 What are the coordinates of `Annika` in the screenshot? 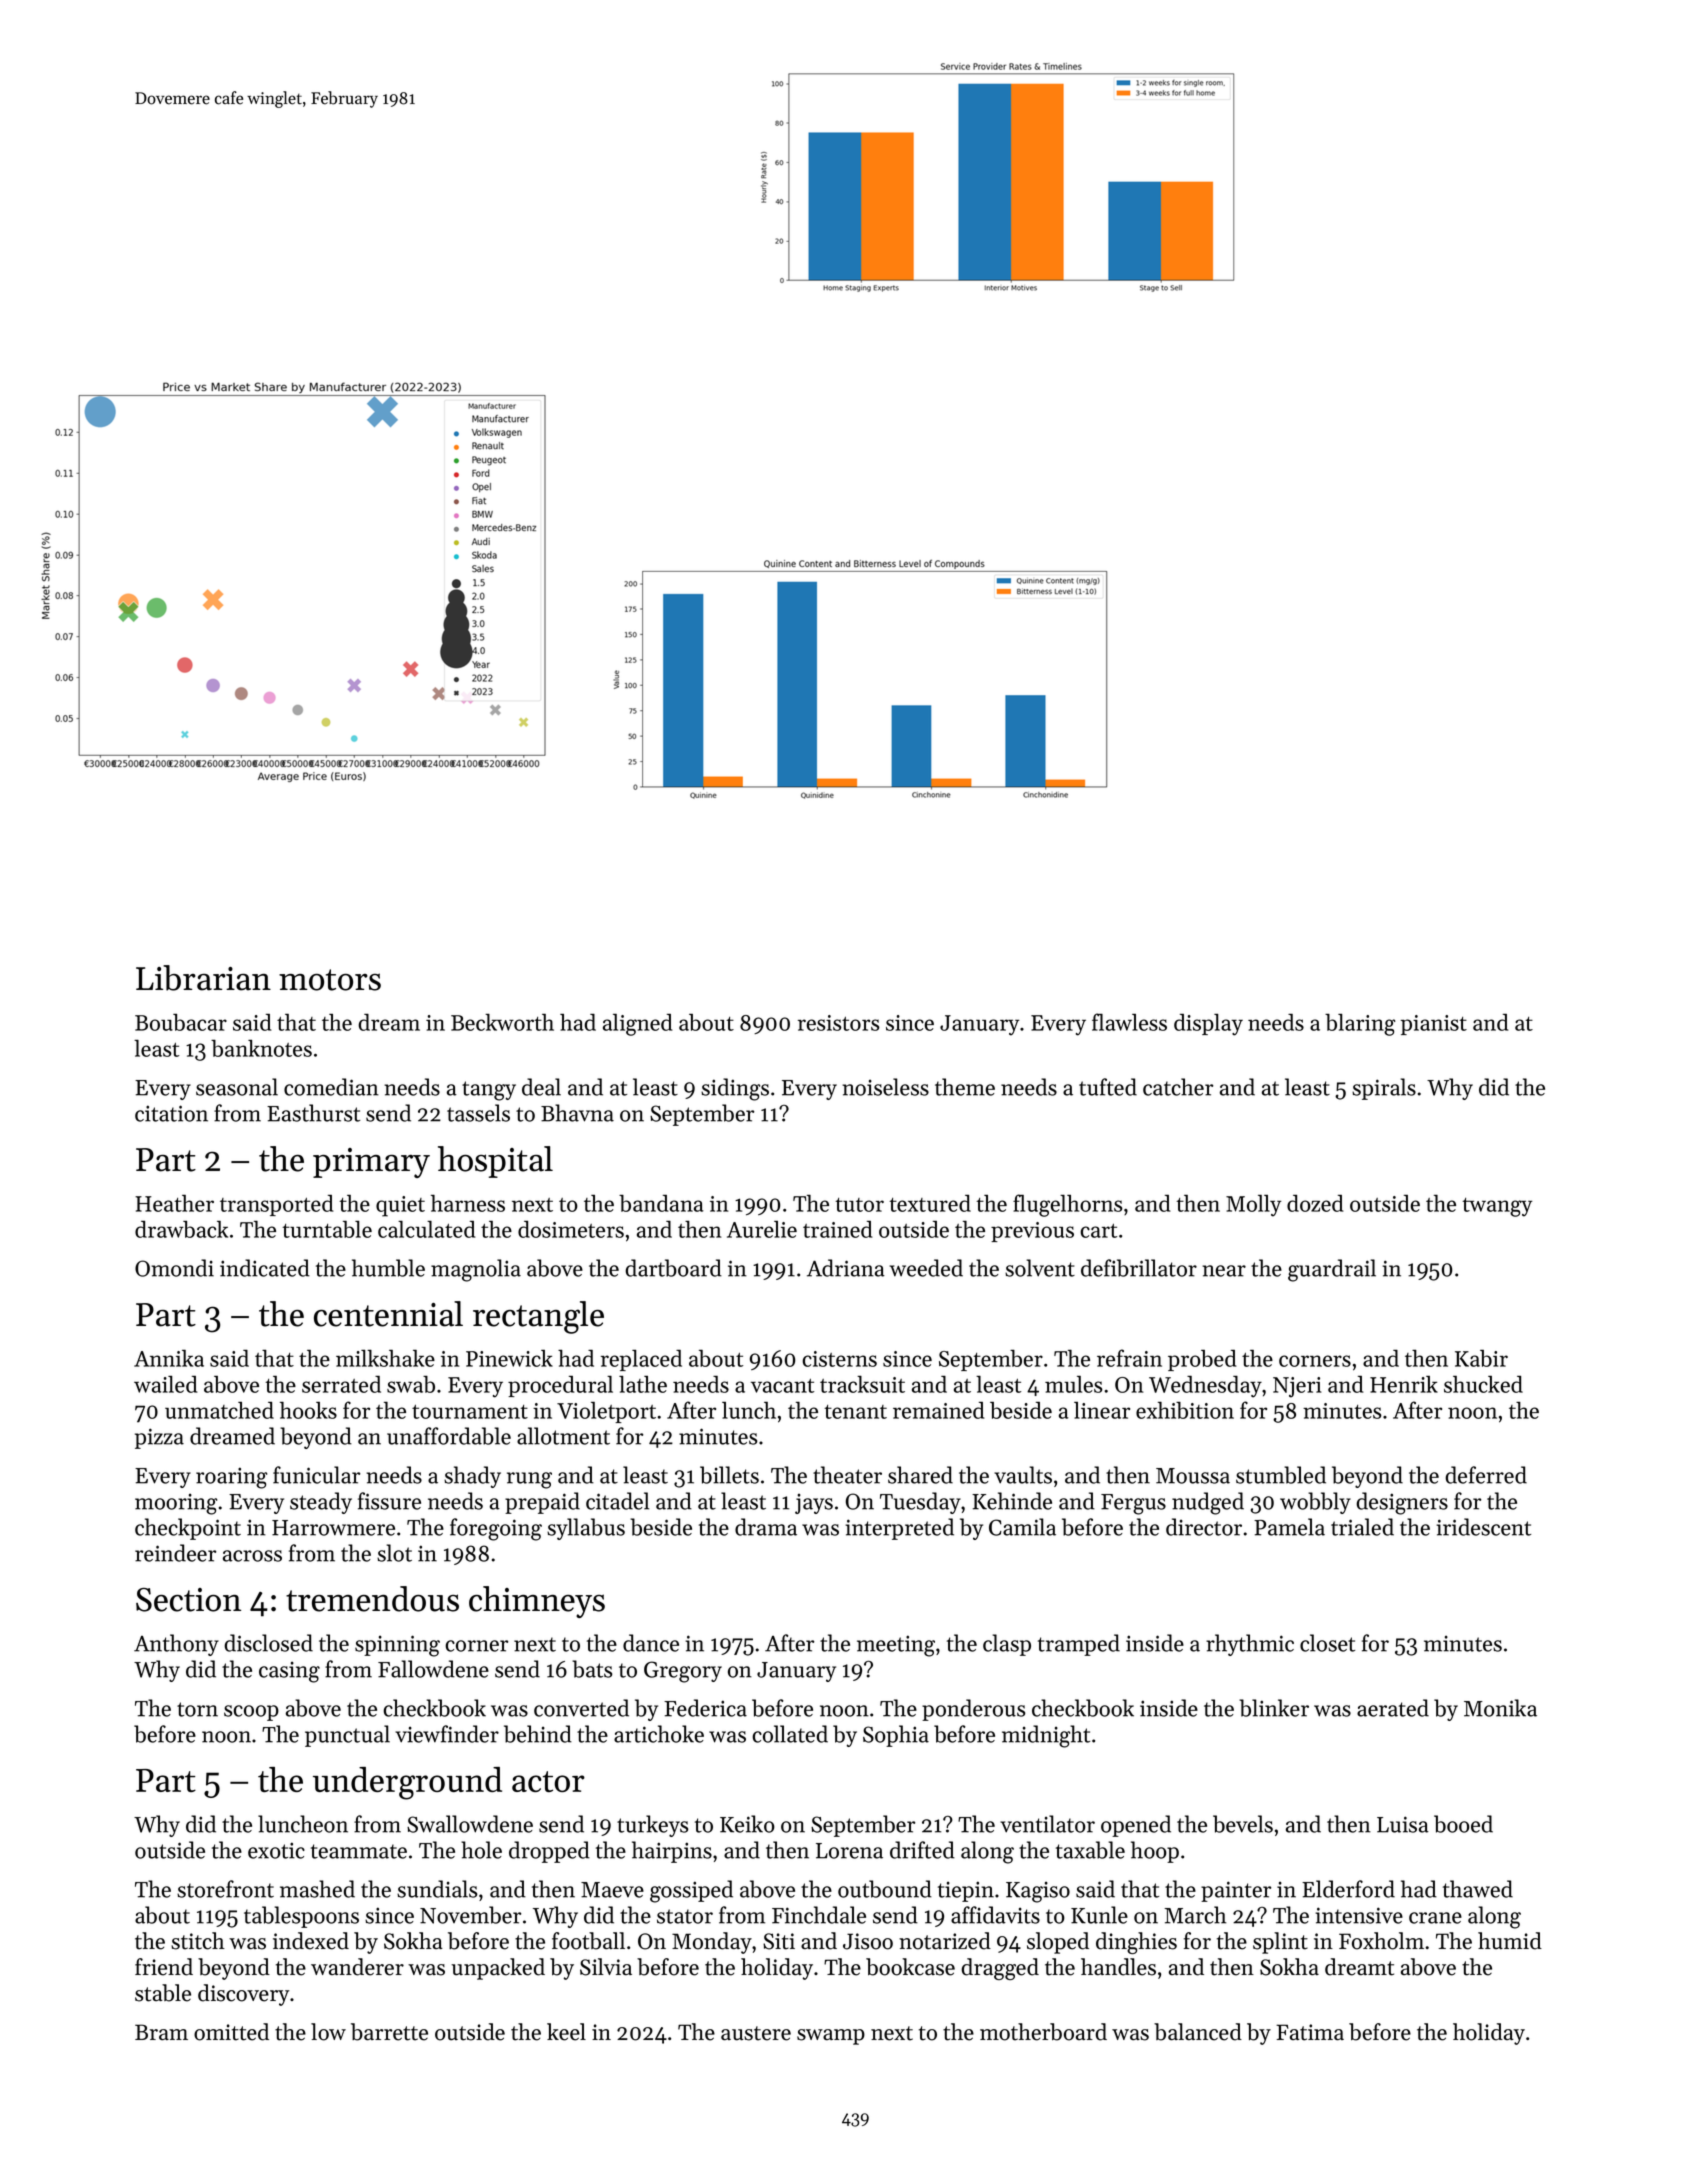 It's located at (169, 1358).
